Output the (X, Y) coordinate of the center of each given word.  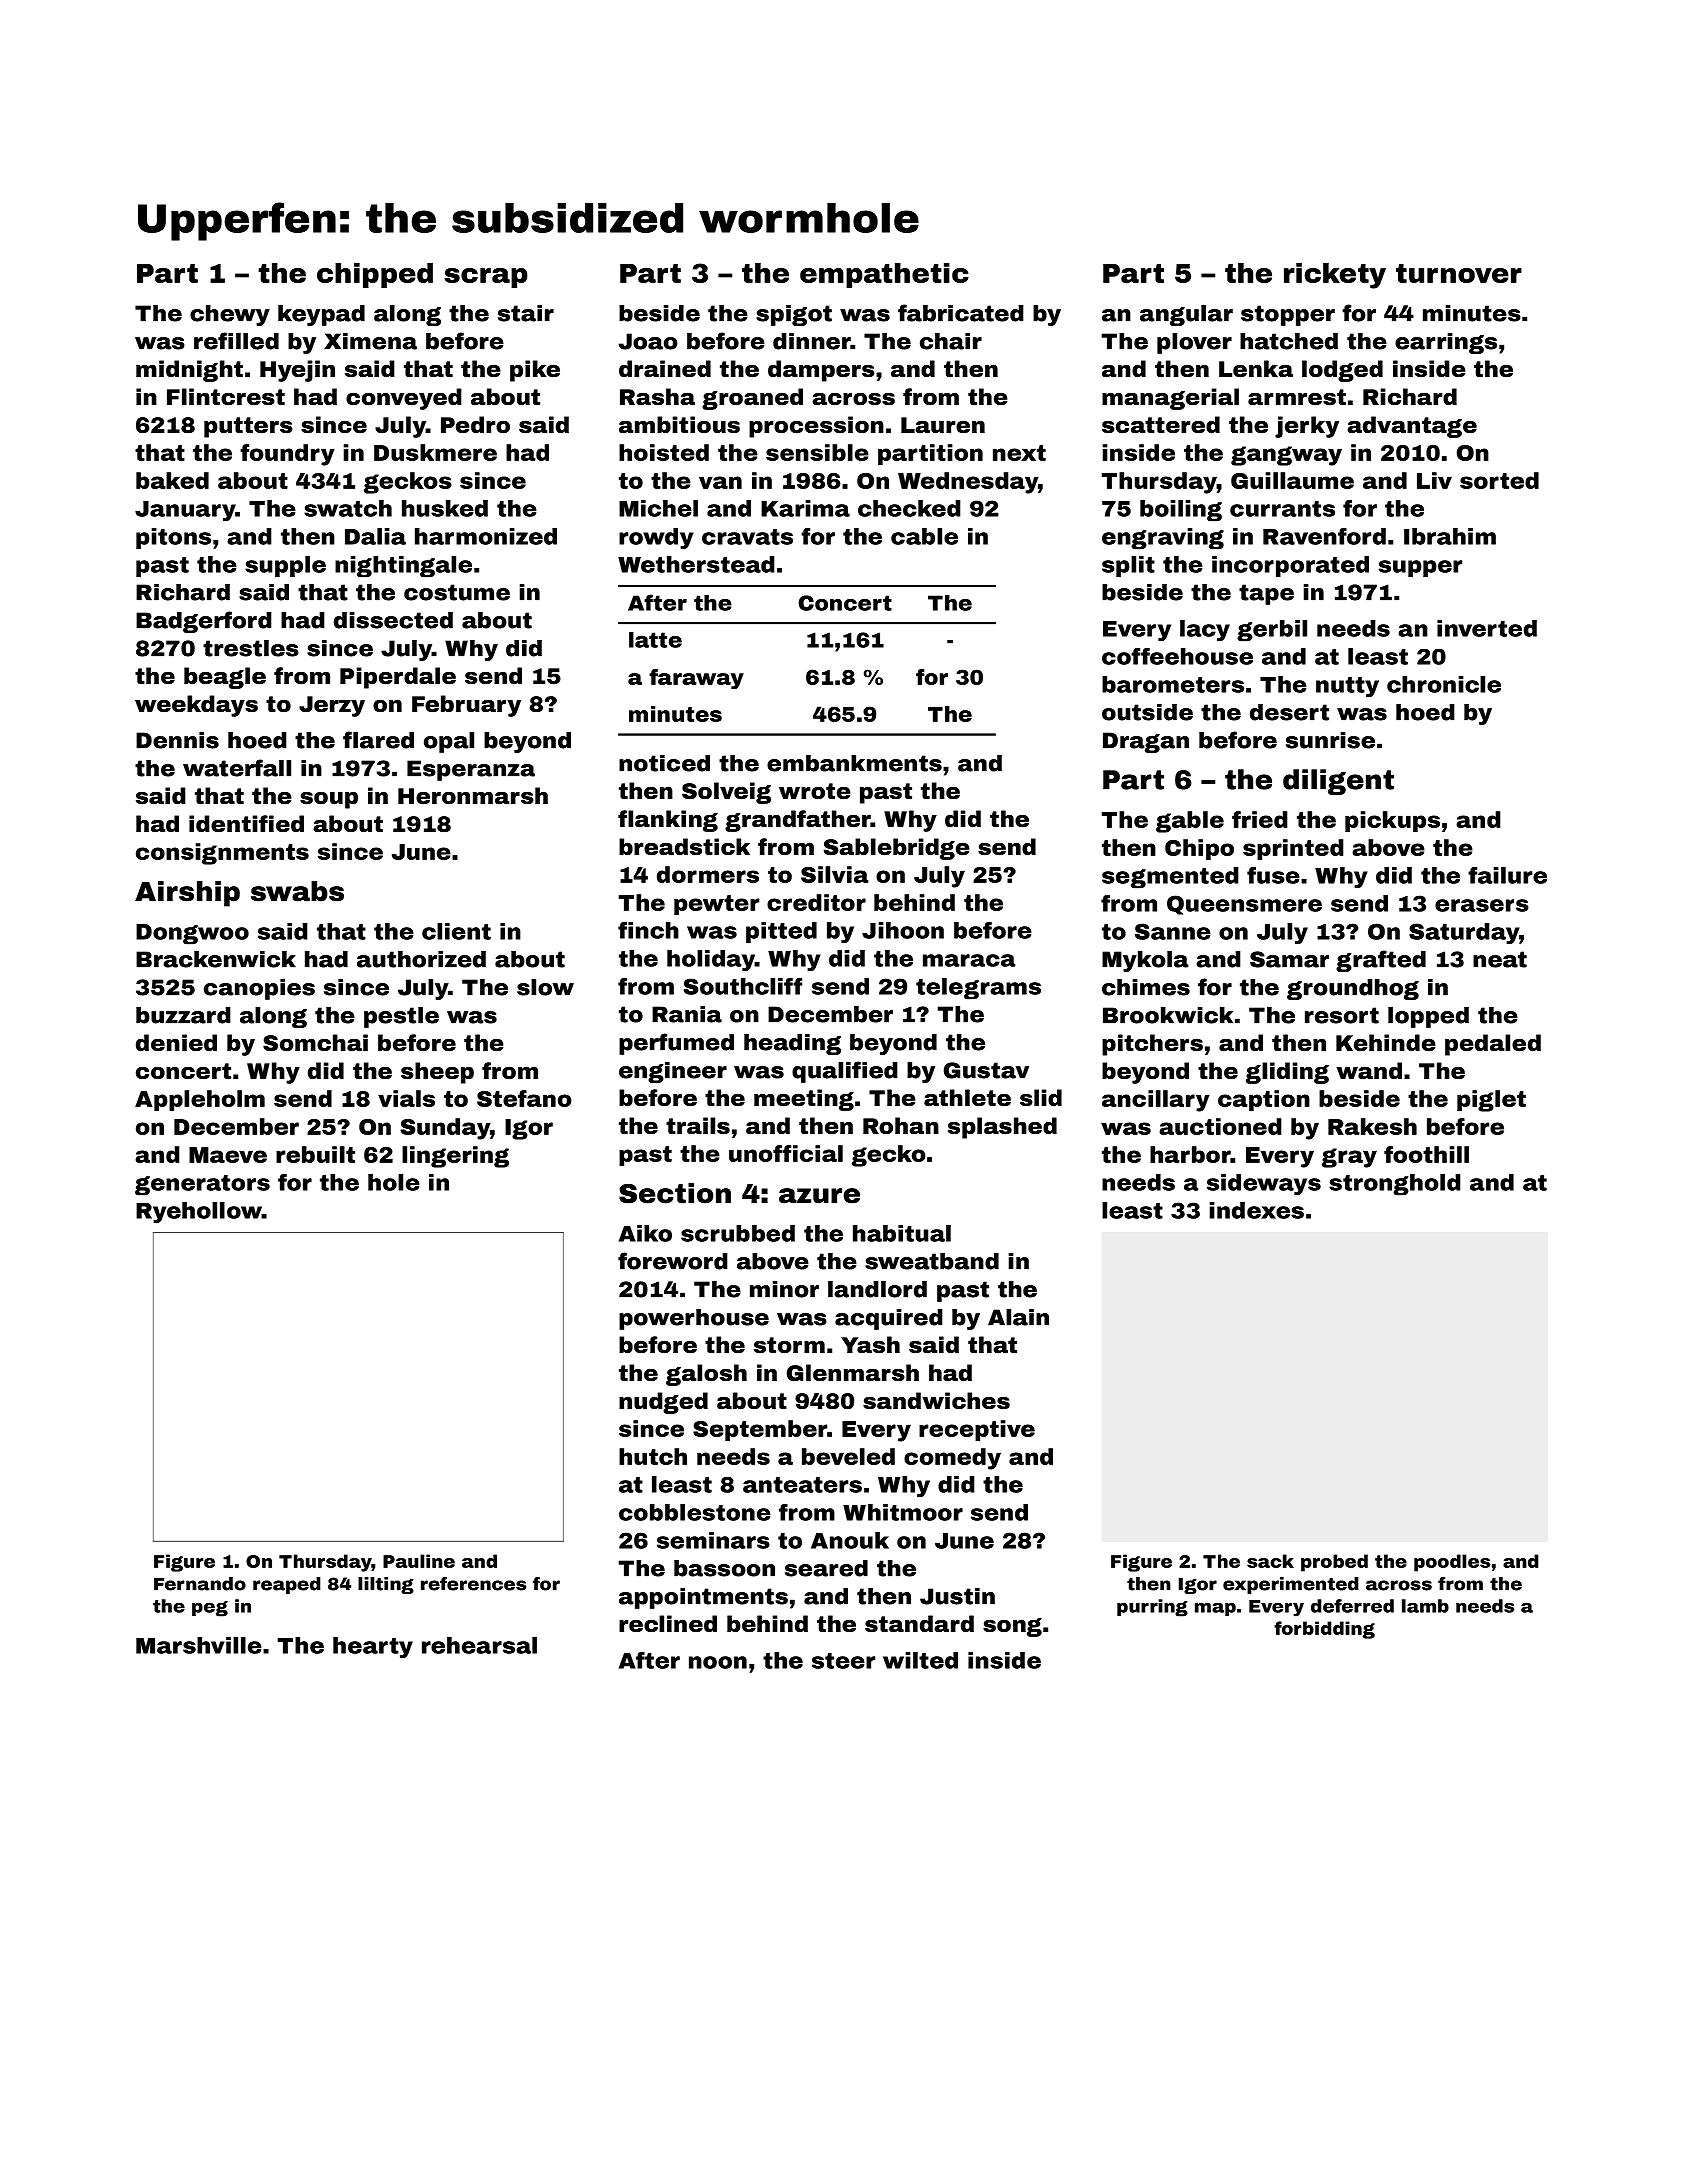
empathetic (884, 275)
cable (924, 536)
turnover (1459, 273)
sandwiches (936, 1401)
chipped (375, 275)
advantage (1412, 427)
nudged (663, 1403)
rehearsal (479, 1645)
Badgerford (204, 622)
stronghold (1395, 1185)
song (1012, 1627)
